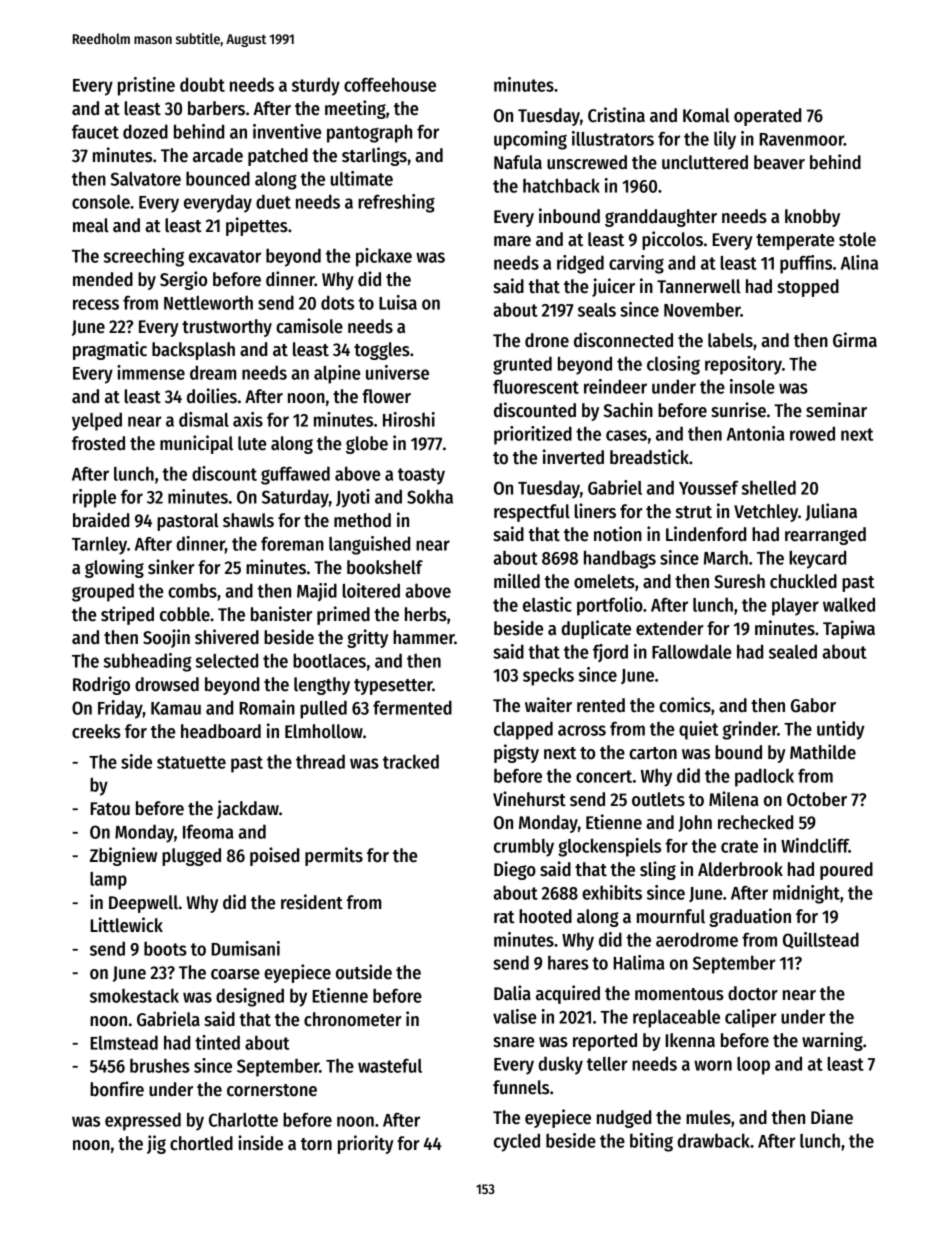 The image size is (952, 1233). What do you see at coordinates (273, 201) in the screenshot?
I see `duet` at bounding box center [273, 201].
